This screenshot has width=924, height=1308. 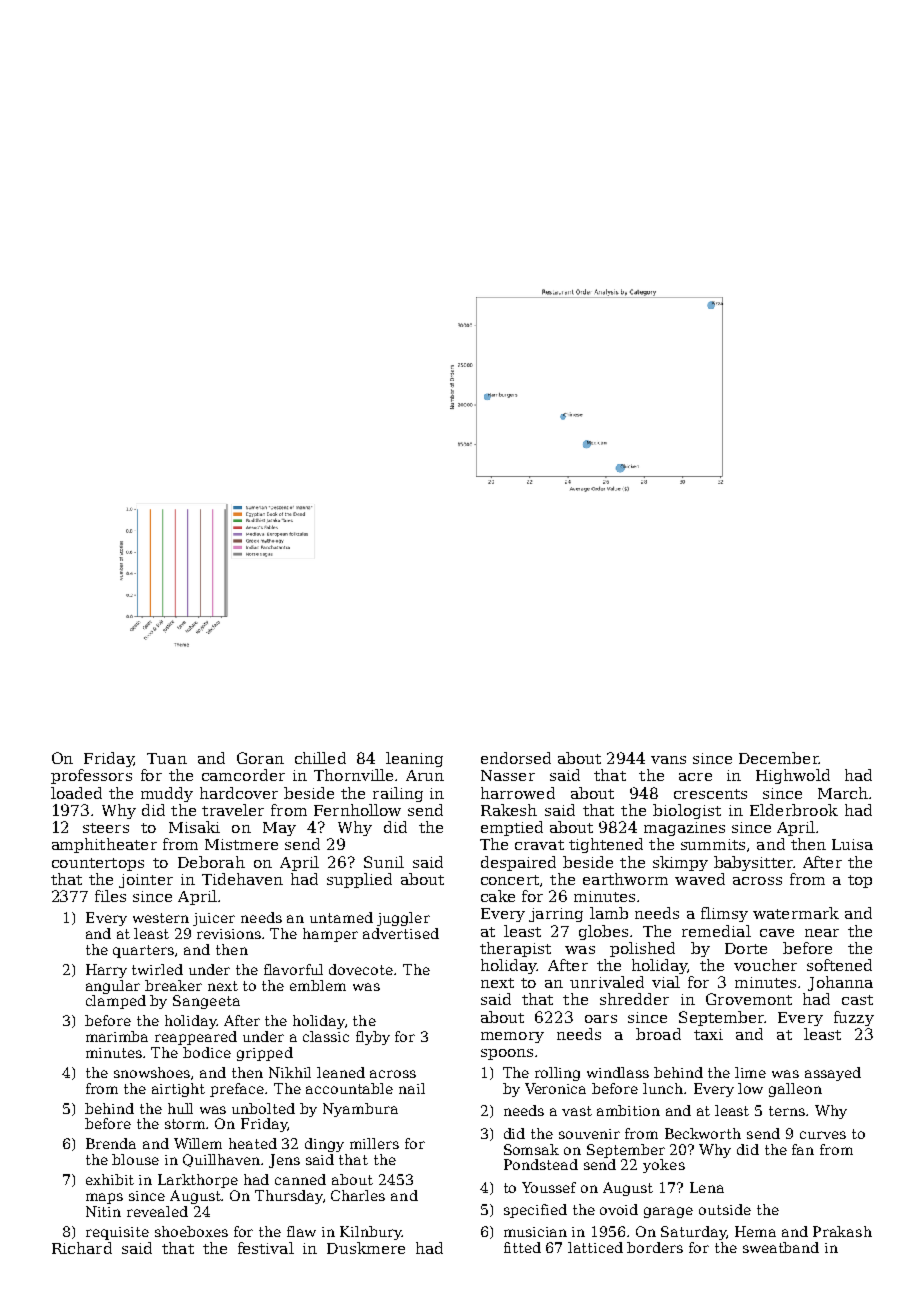 I want to click on Duskmere, so click(x=366, y=1248).
